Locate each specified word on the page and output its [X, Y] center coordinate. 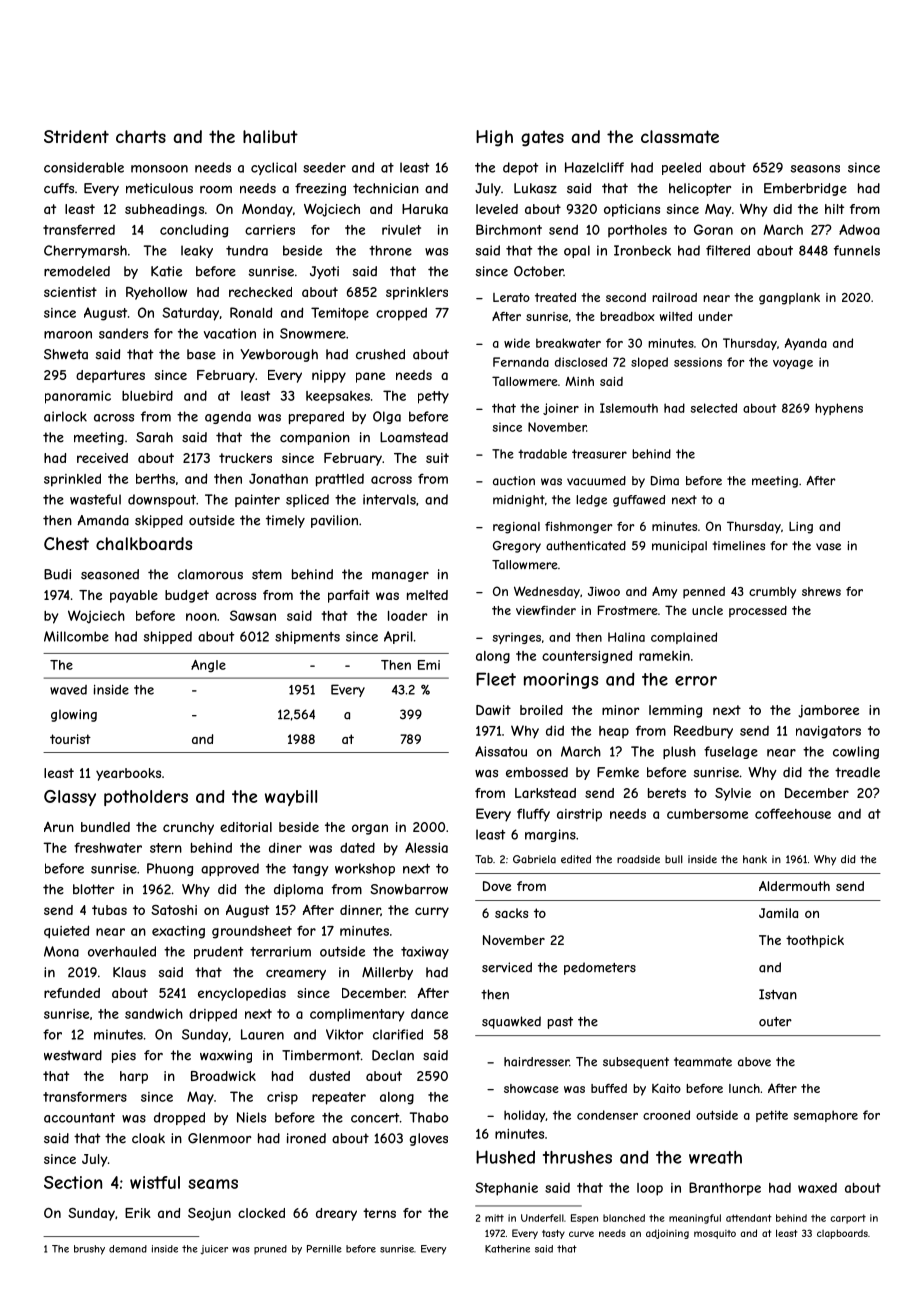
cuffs [59, 188]
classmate [680, 136]
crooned [666, 1115]
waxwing [226, 1056]
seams [213, 1184]
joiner [561, 409]
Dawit [493, 710]
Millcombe [76, 636]
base [201, 354]
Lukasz [535, 188]
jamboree [828, 711]
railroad [674, 297]
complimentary [357, 1015]
